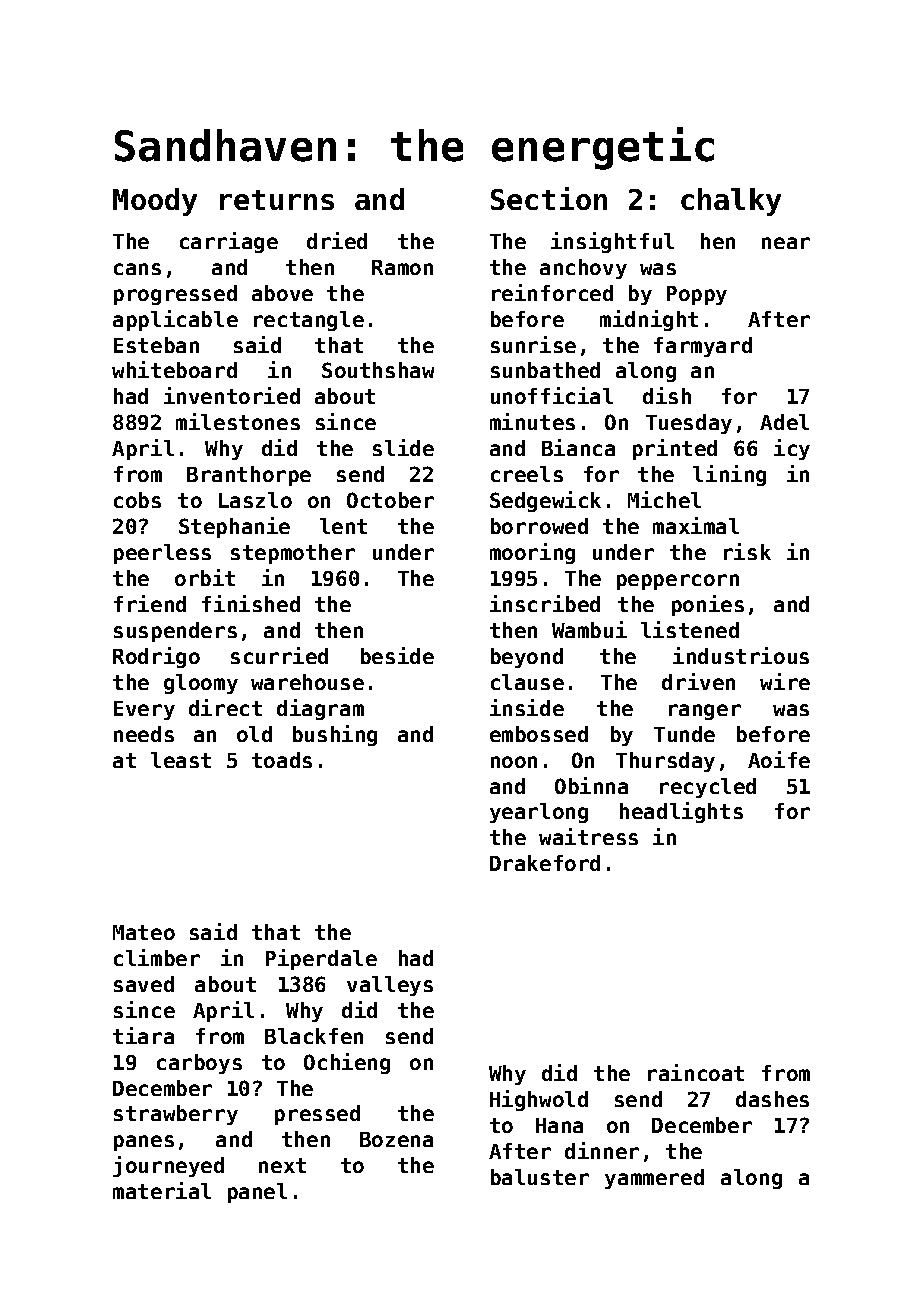 The width and height of the page is (924, 1311). I want to click on strawberry, so click(176, 1115).
